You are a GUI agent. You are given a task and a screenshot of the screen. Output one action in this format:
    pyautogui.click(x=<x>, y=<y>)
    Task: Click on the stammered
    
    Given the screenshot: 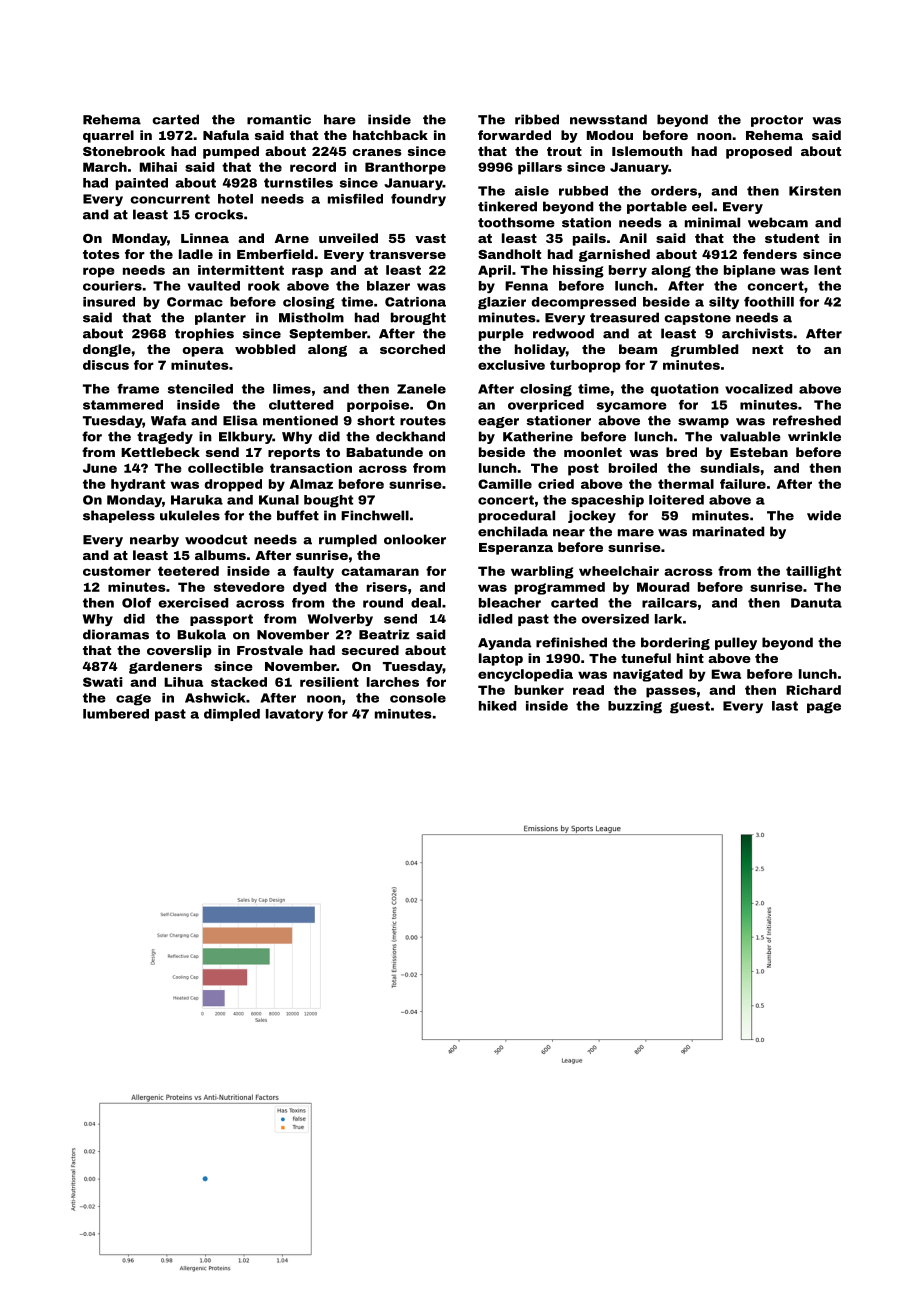 What is the action you would take?
    pyautogui.click(x=123, y=405)
